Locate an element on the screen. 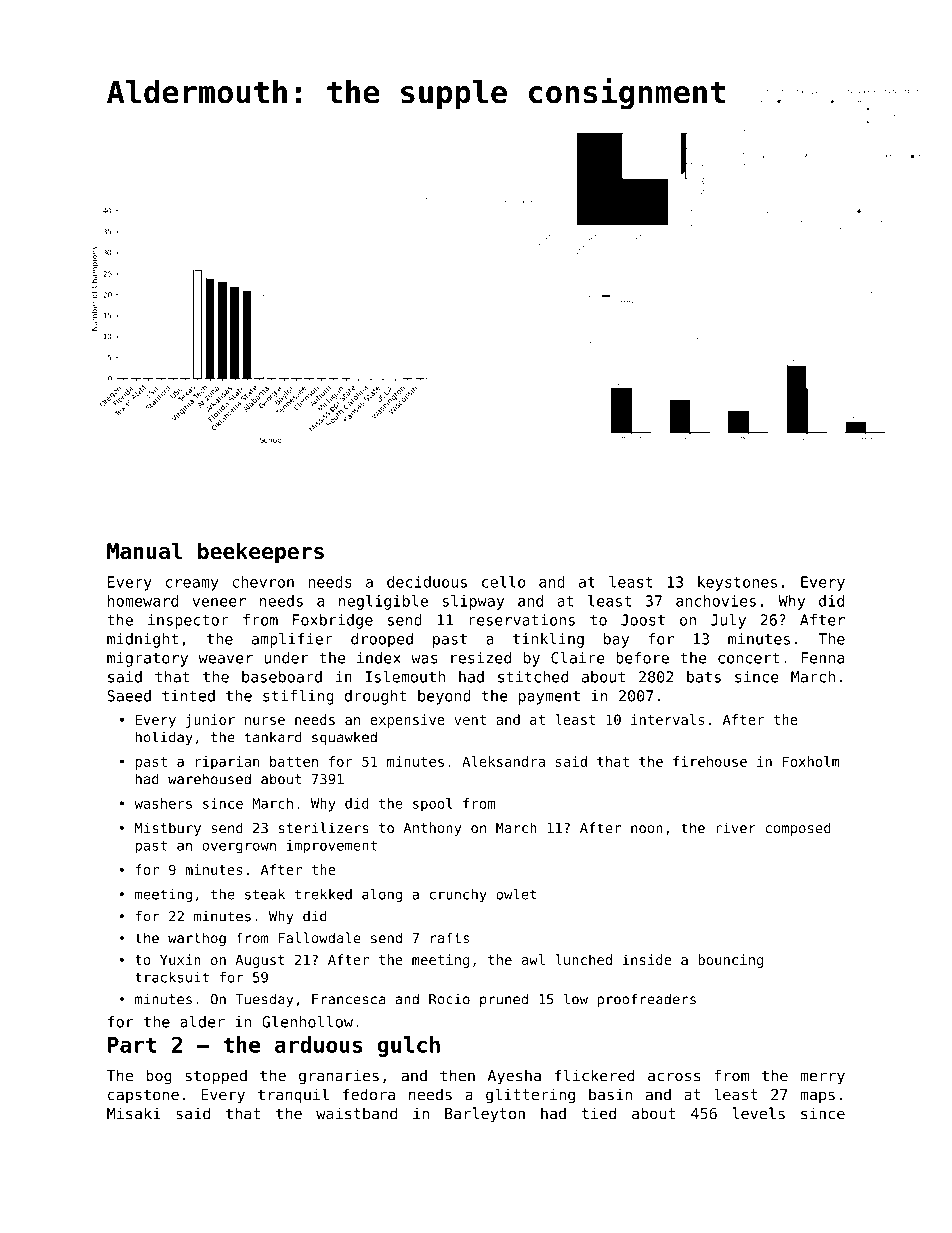 The width and height of the screenshot is (952, 1233). firehouse is located at coordinates (710, 761).
